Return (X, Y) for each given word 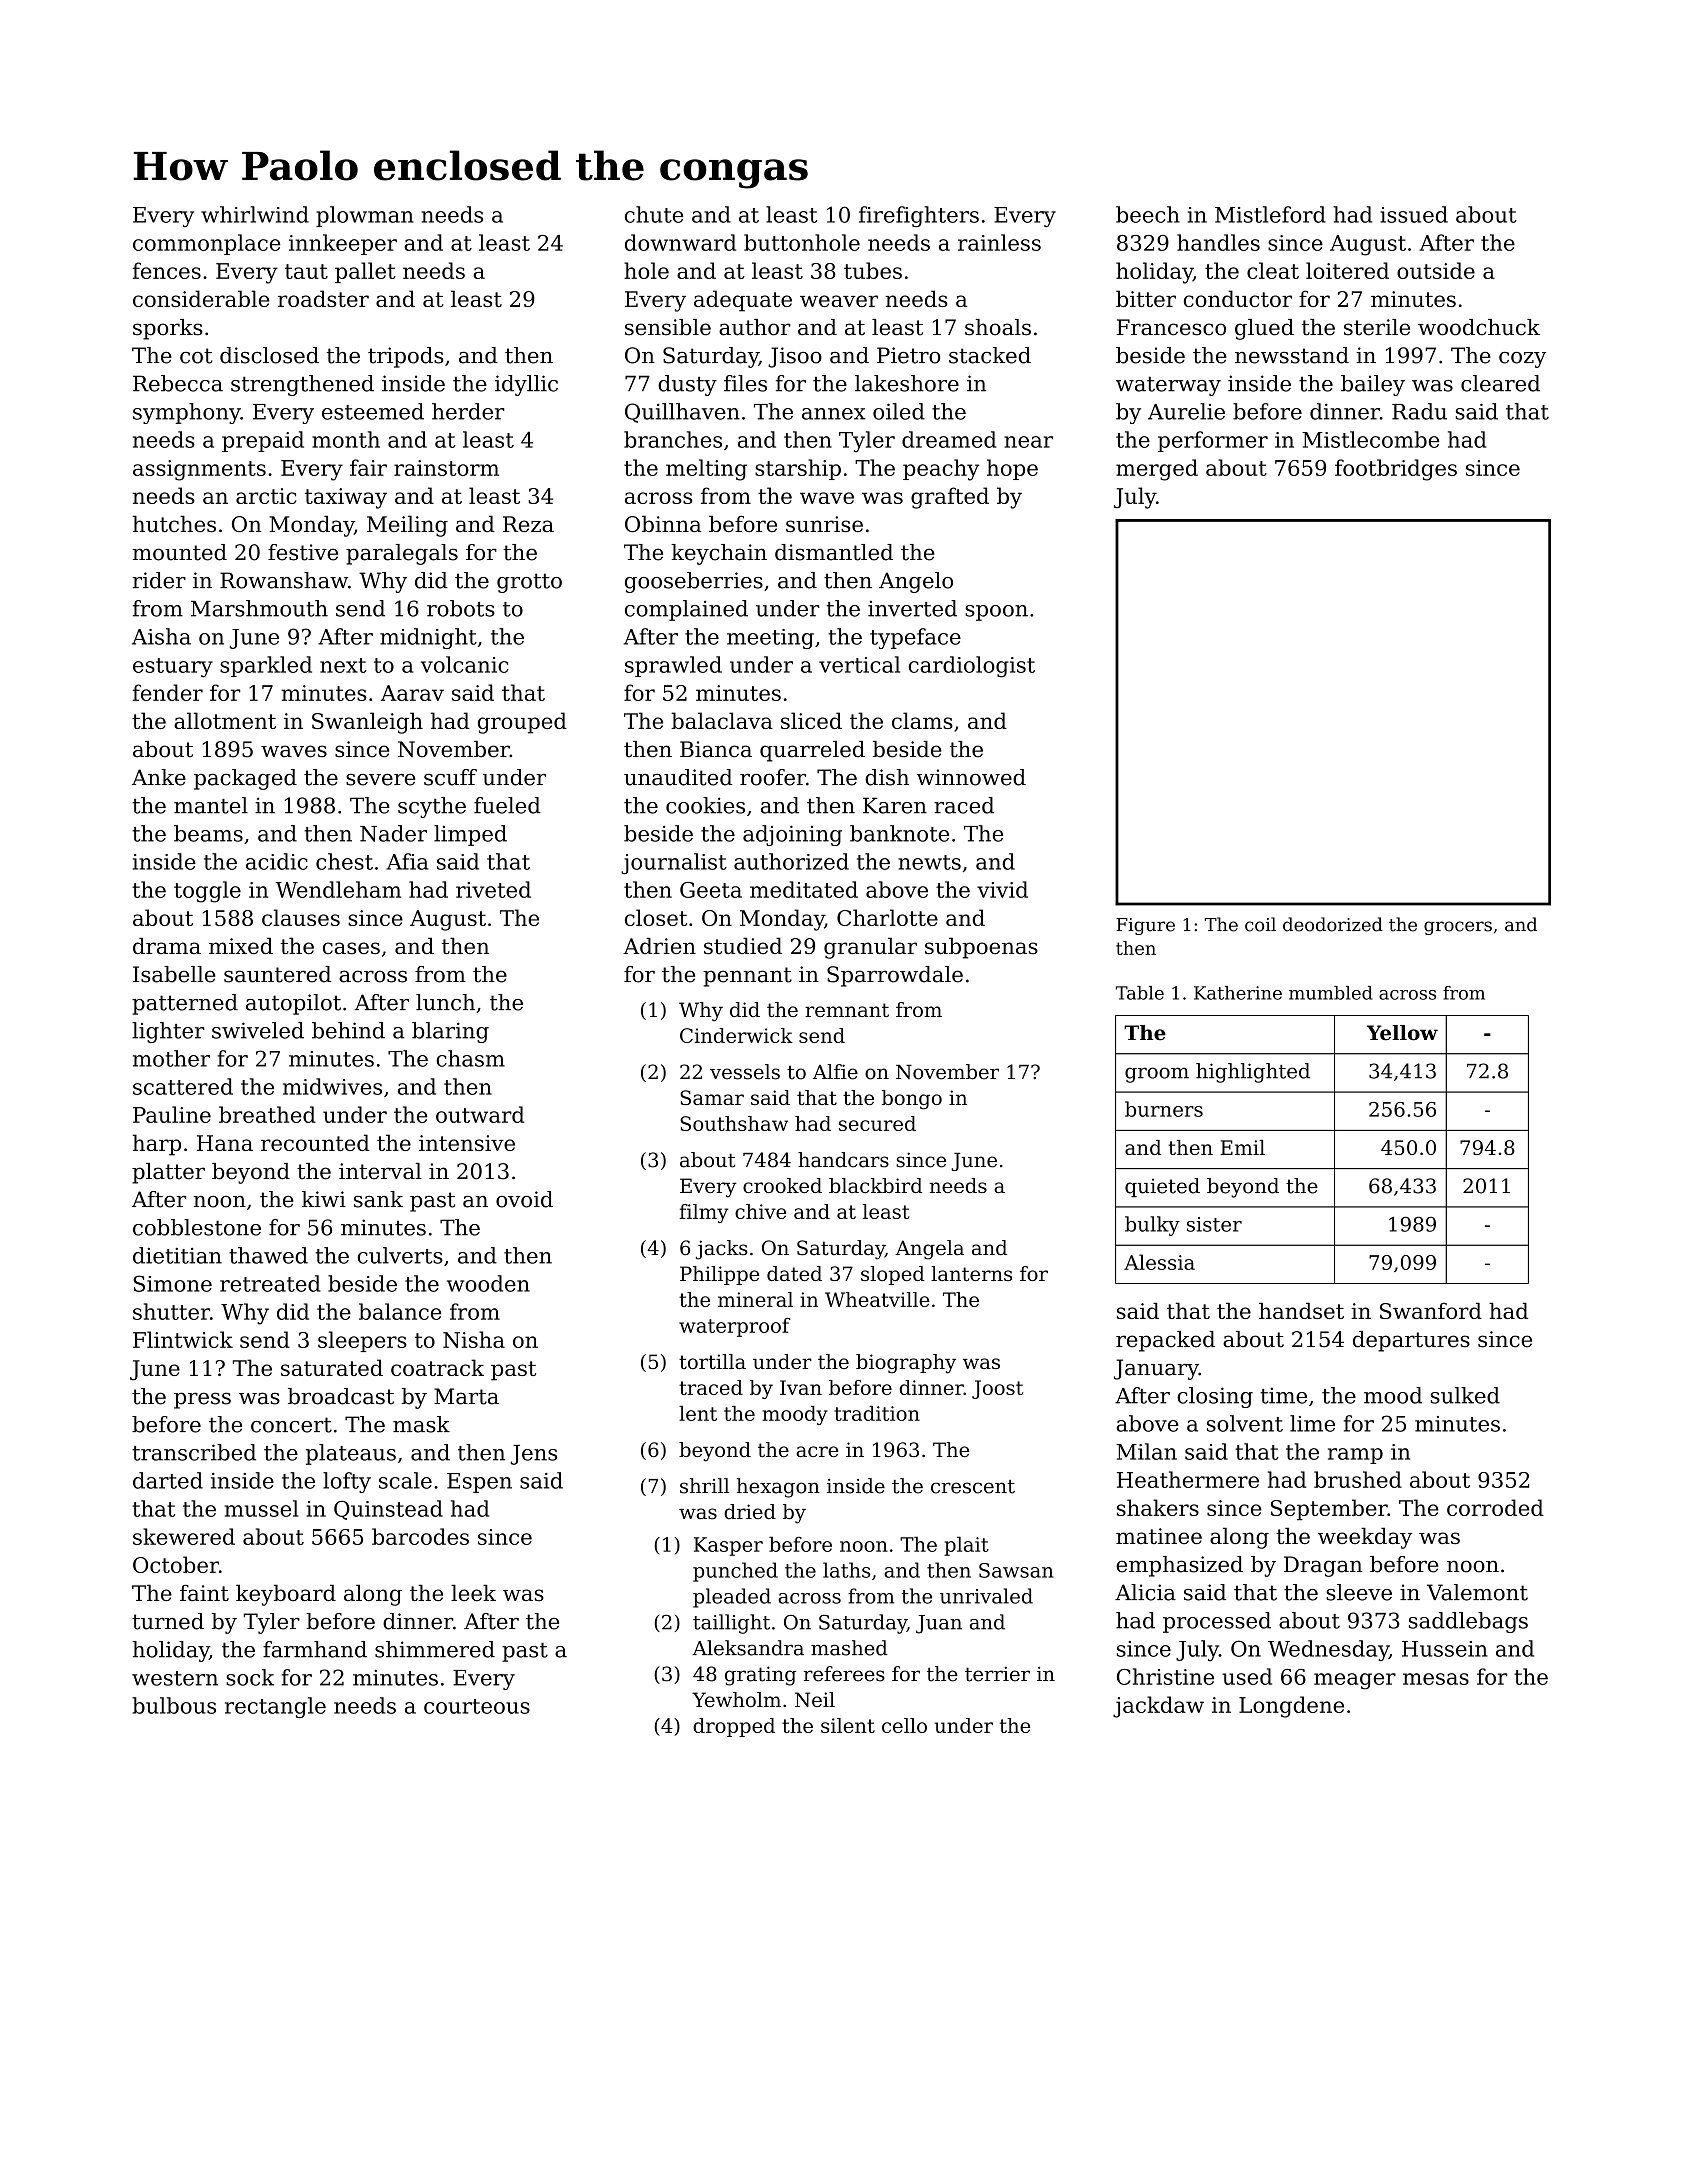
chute (654, 214)
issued (1414, 214)
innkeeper (343, 244)
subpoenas (981, 948)
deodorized (1333, 924)
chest (344, 861)
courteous (477, 1706)
